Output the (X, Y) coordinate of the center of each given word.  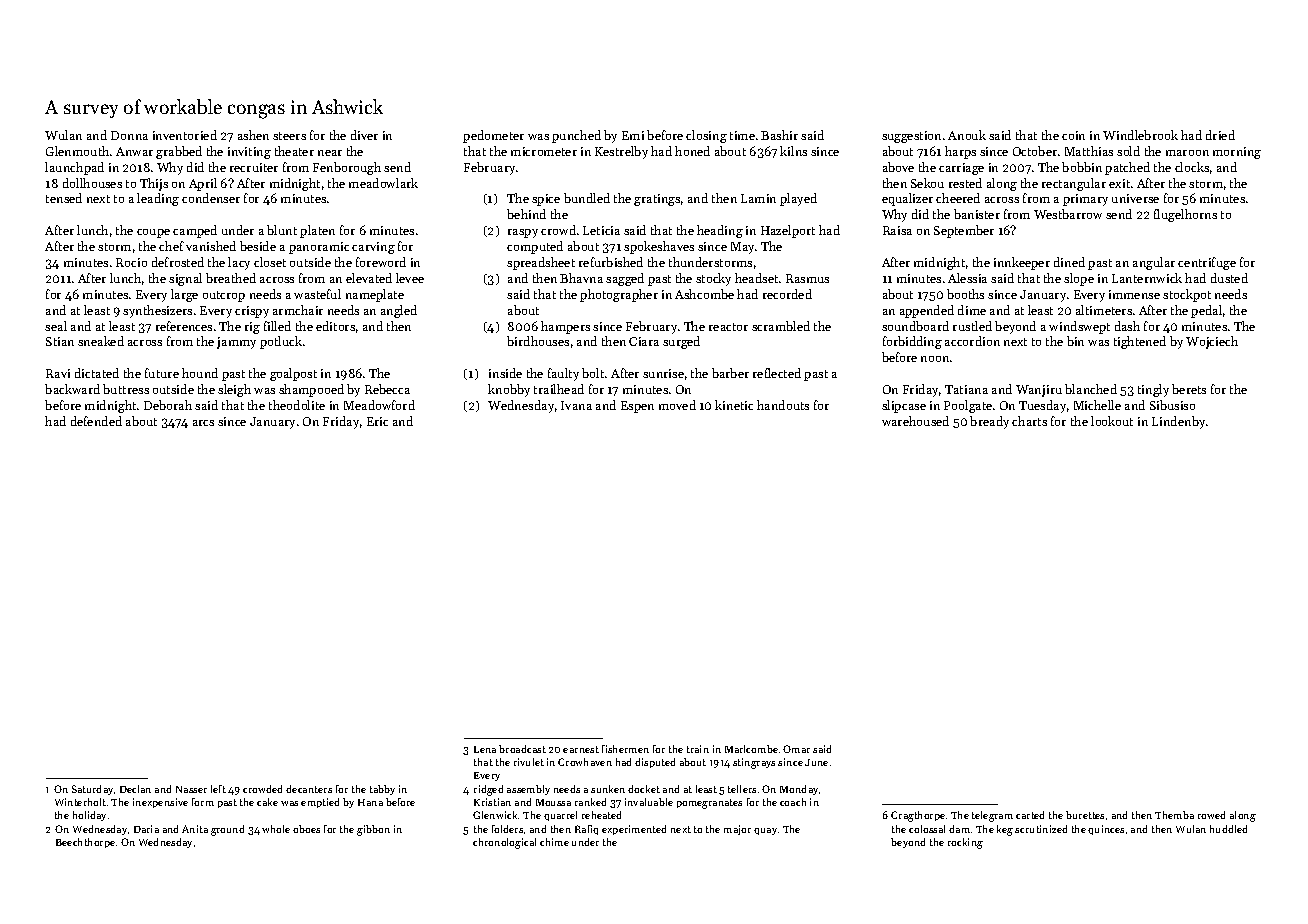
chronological (504, 843)
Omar (796, 749)
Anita (195, 829)
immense (1134, 294)
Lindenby (1178, 422)
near (330, 153)
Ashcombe (704, 294)
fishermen (625, 749)
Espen (637, 407)
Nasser (191, 789)
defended (96, 421)
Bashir (779, 135)
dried (1220, 135)
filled (277, 326)
